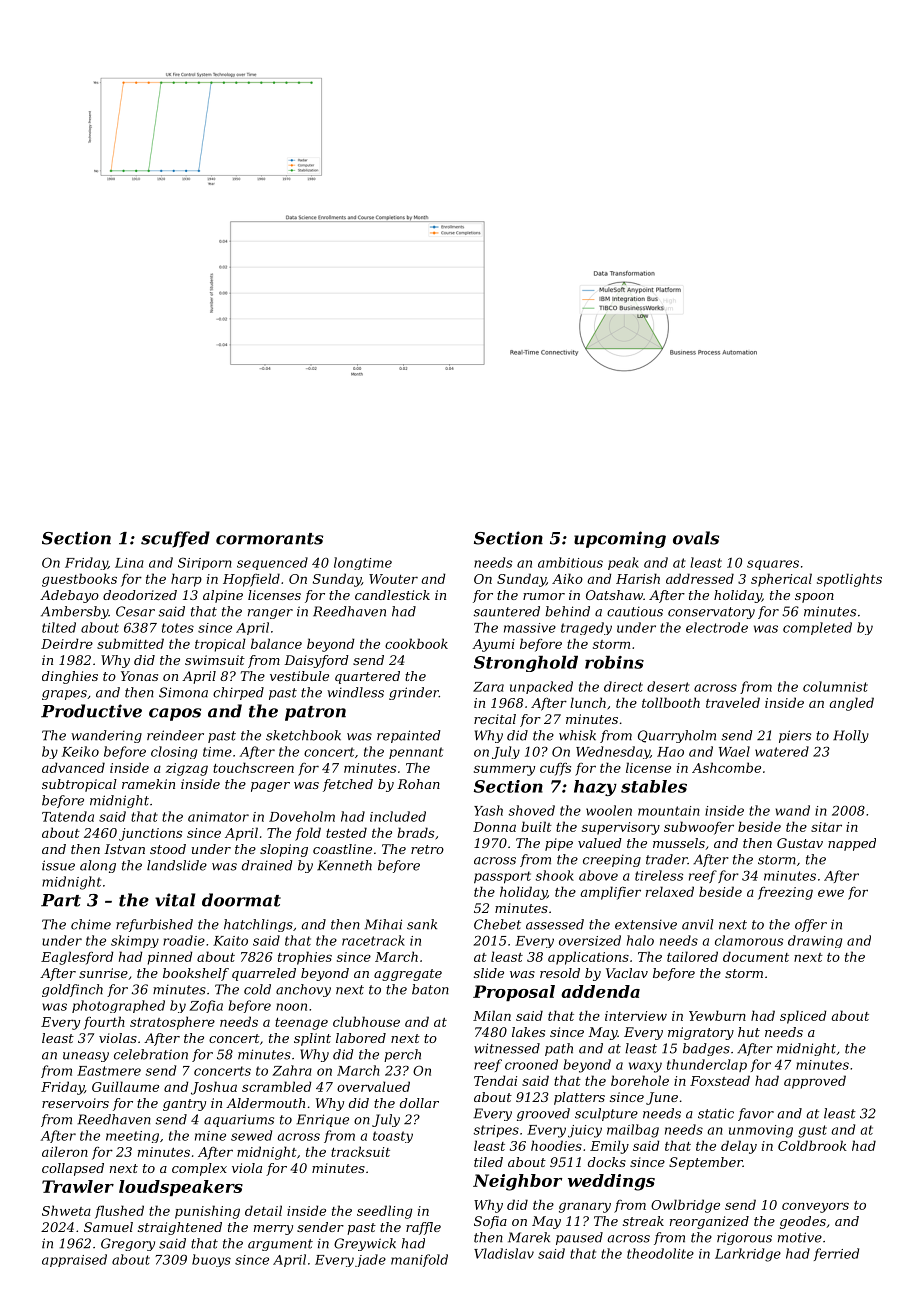 The image size is (924, 1308). Describe the element at coordinates (269, 539) in the screenshot. I see `cormorants` at that location.
